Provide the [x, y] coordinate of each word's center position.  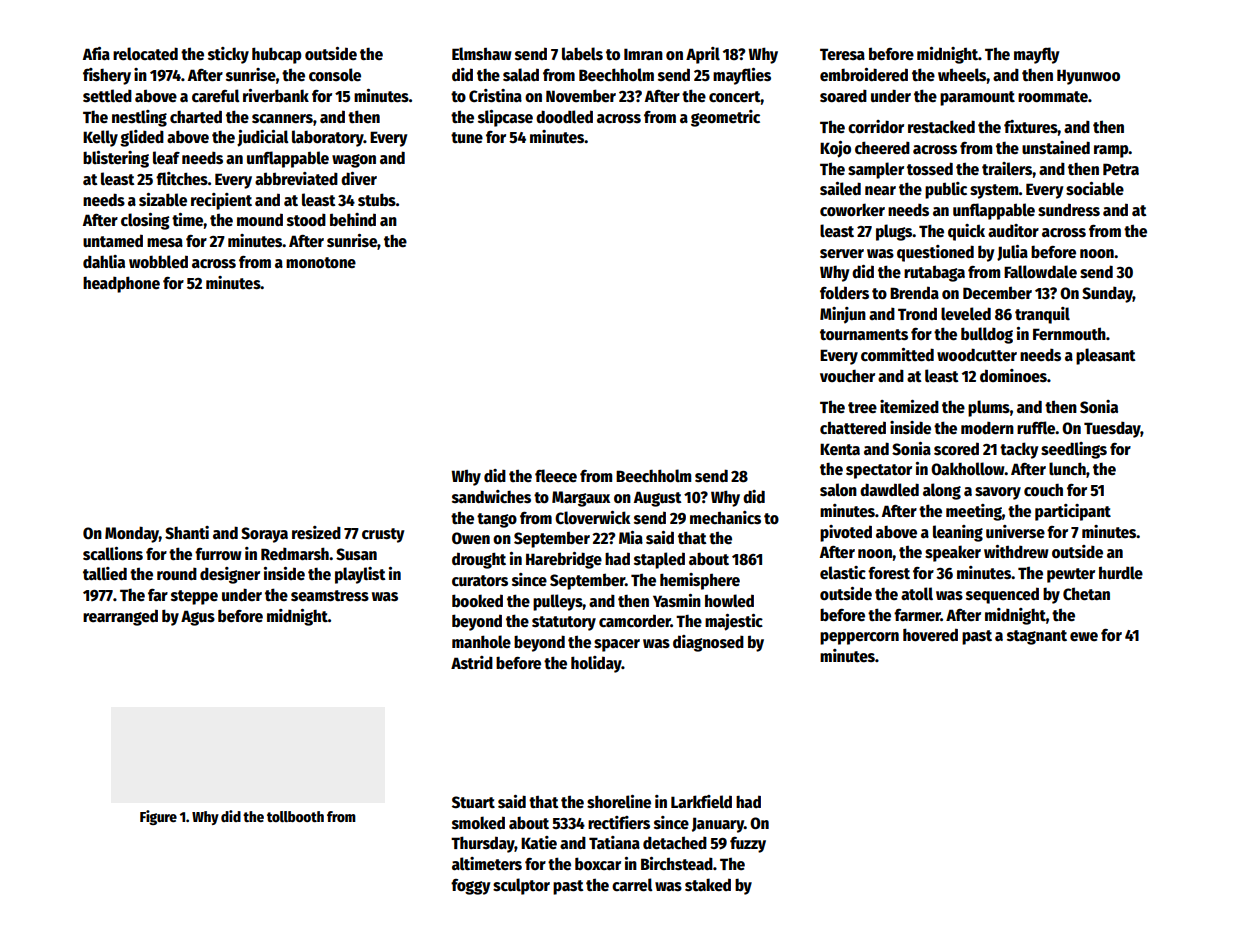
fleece [556, 476]
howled [729, 600]
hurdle [1121, 572]
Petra [1121, 169]
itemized [909, 406]
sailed [840, 189]
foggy [471, 887]
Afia [96, 53]
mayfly [1037, 55]
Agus [198, 618]
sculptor [521, 886]
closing [145, 221]
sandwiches [491, 497]
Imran [643, 54]
